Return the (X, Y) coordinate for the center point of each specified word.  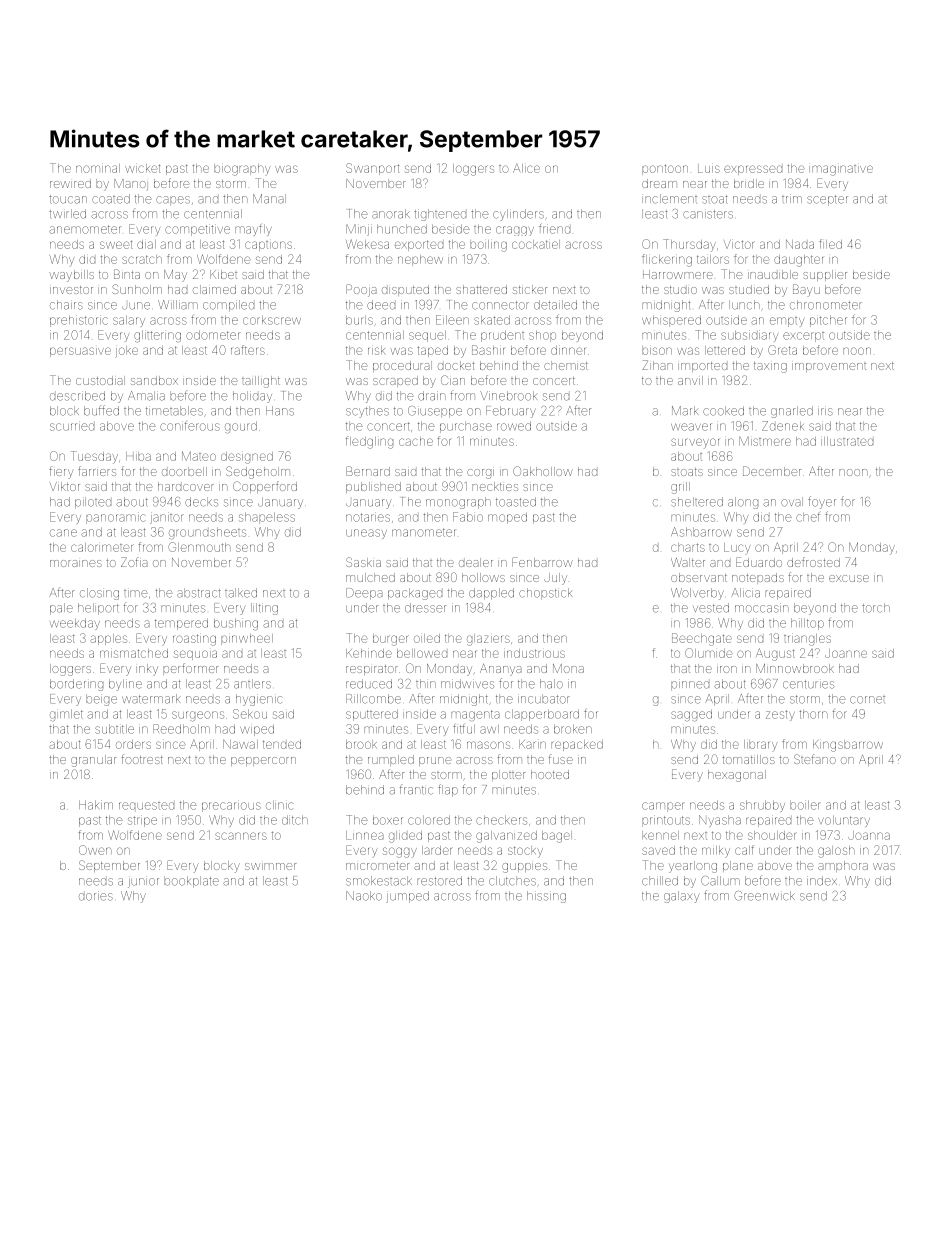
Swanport (372, 169)
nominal (98, 168)
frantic (416, 790)
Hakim (96, 805)
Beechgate (702, 639)
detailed (555, 305)
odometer (212, 335)
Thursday (689, 245)
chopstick (545, 593)
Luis (709, 168)
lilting (264, 609)
